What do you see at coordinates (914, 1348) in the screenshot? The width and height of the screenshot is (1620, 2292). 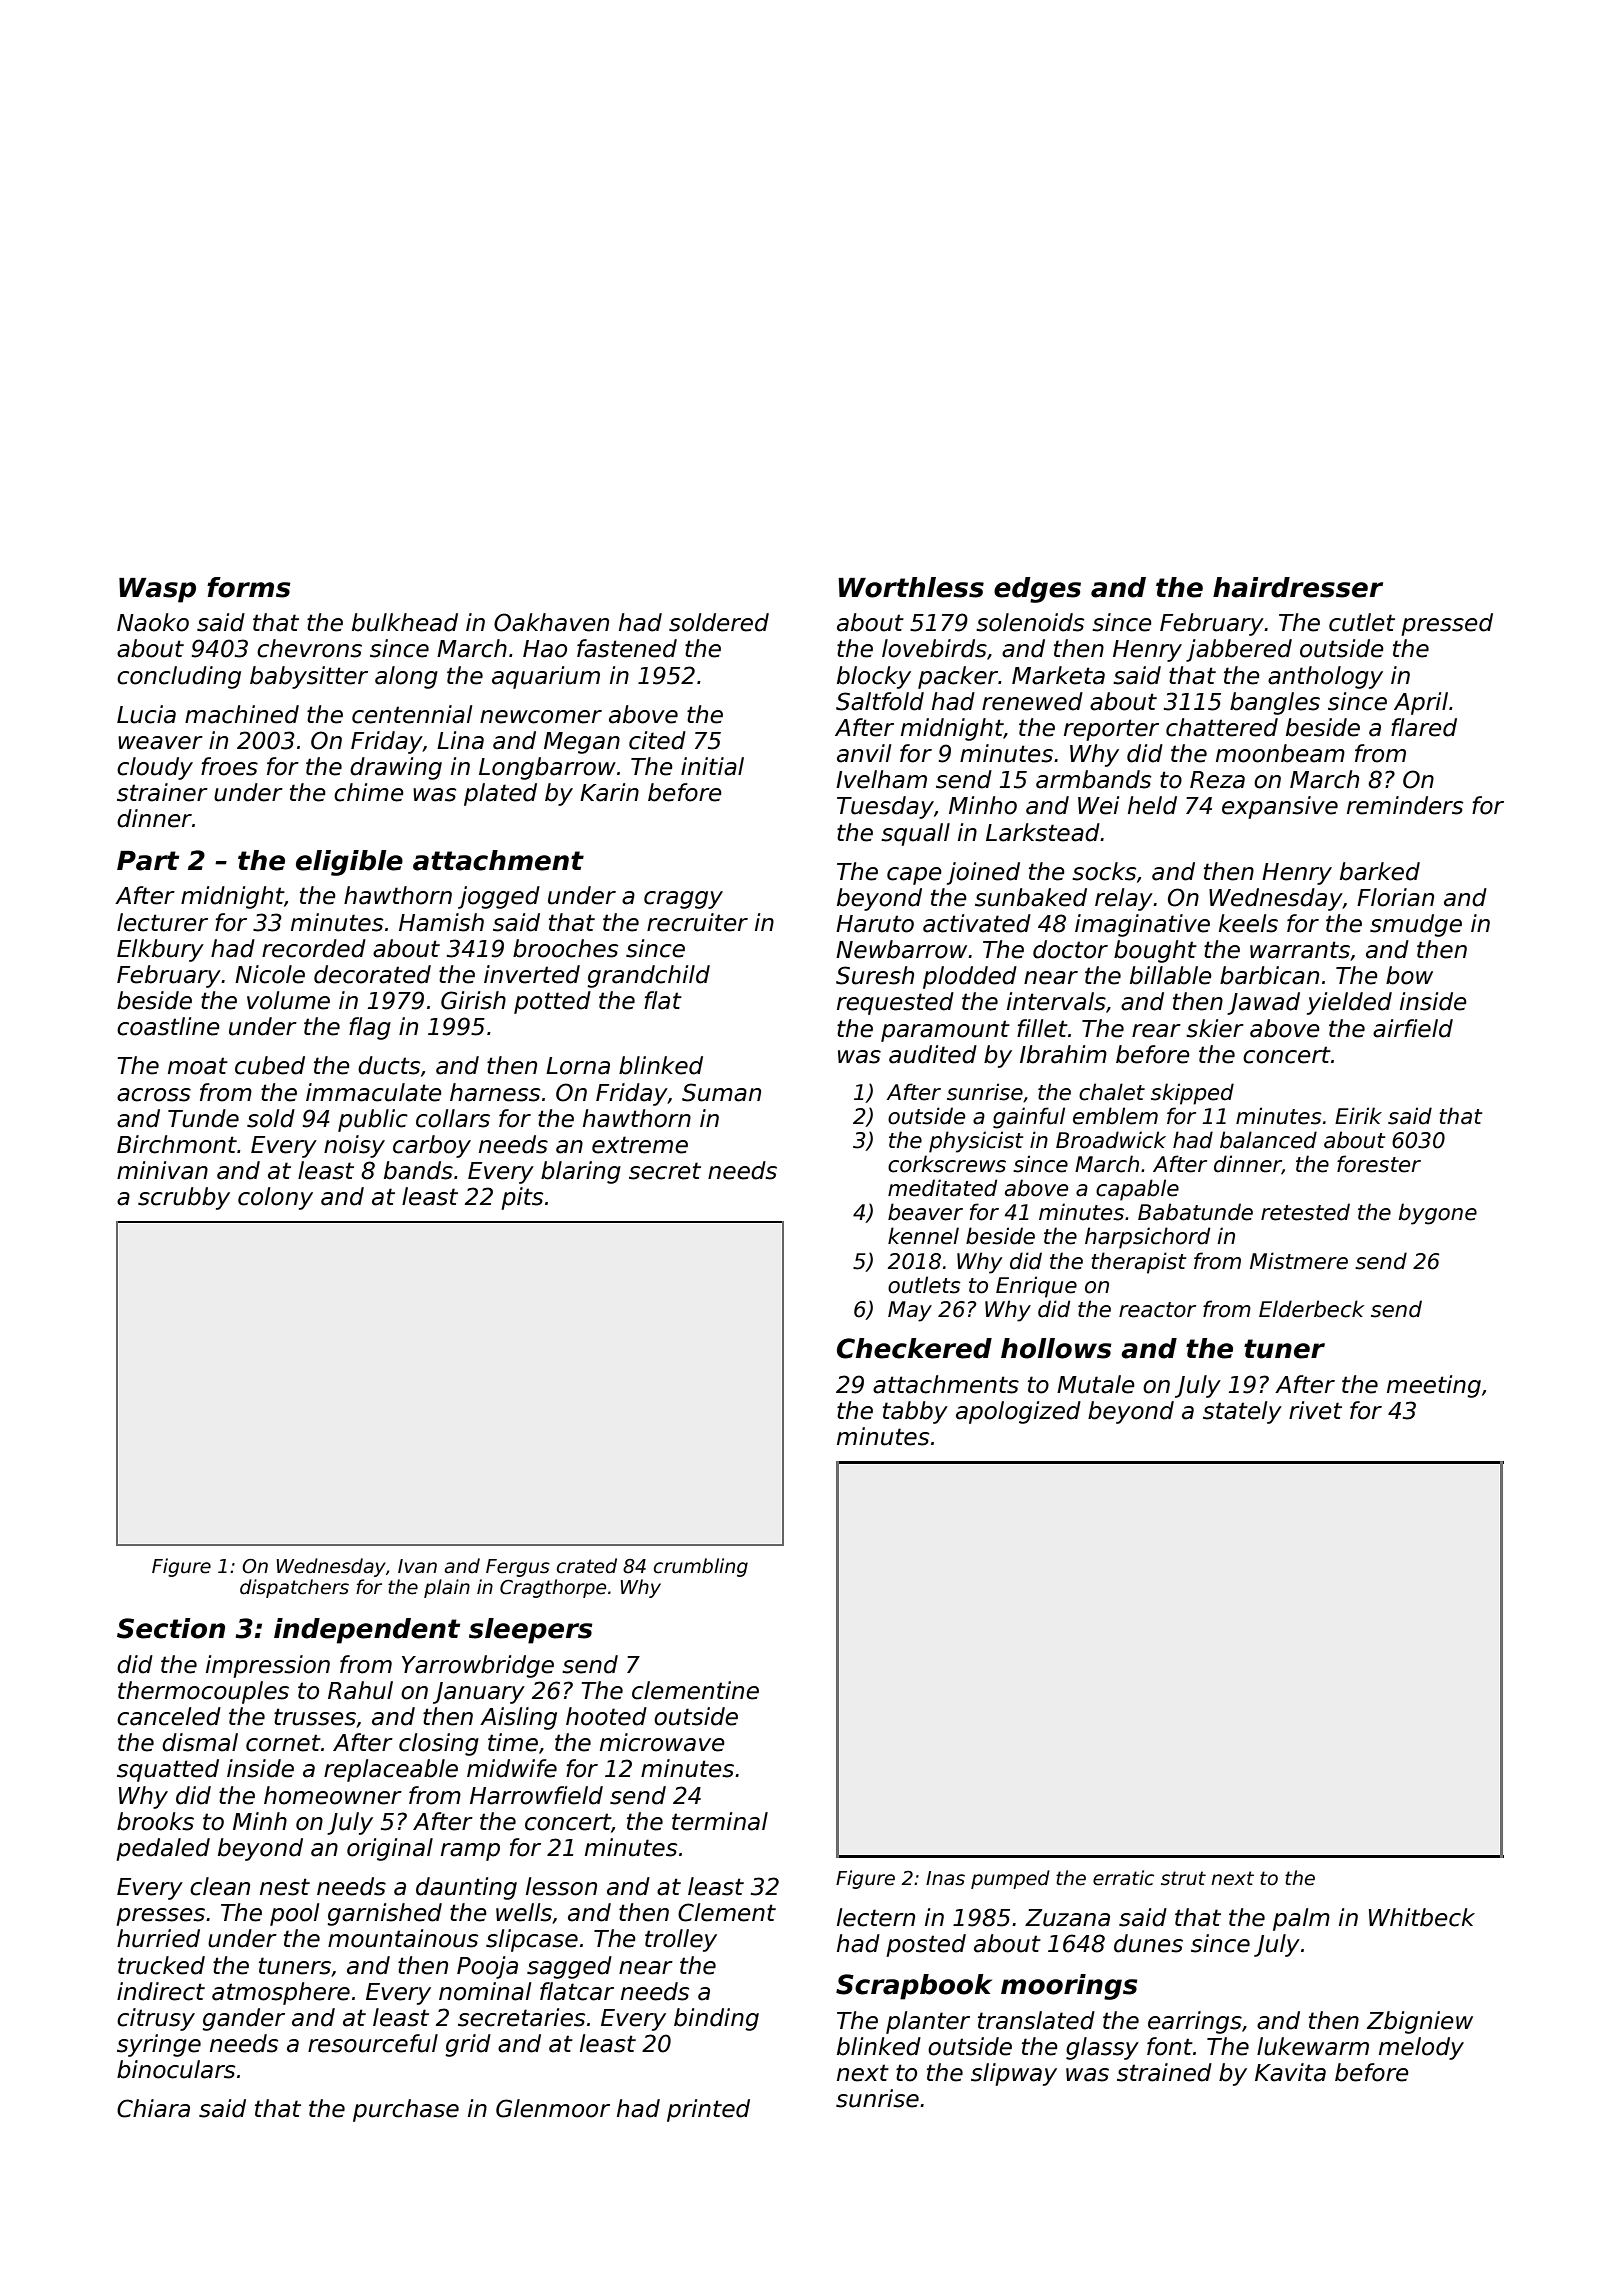 I see `Checkered` at bounding box center [914, 1348].
